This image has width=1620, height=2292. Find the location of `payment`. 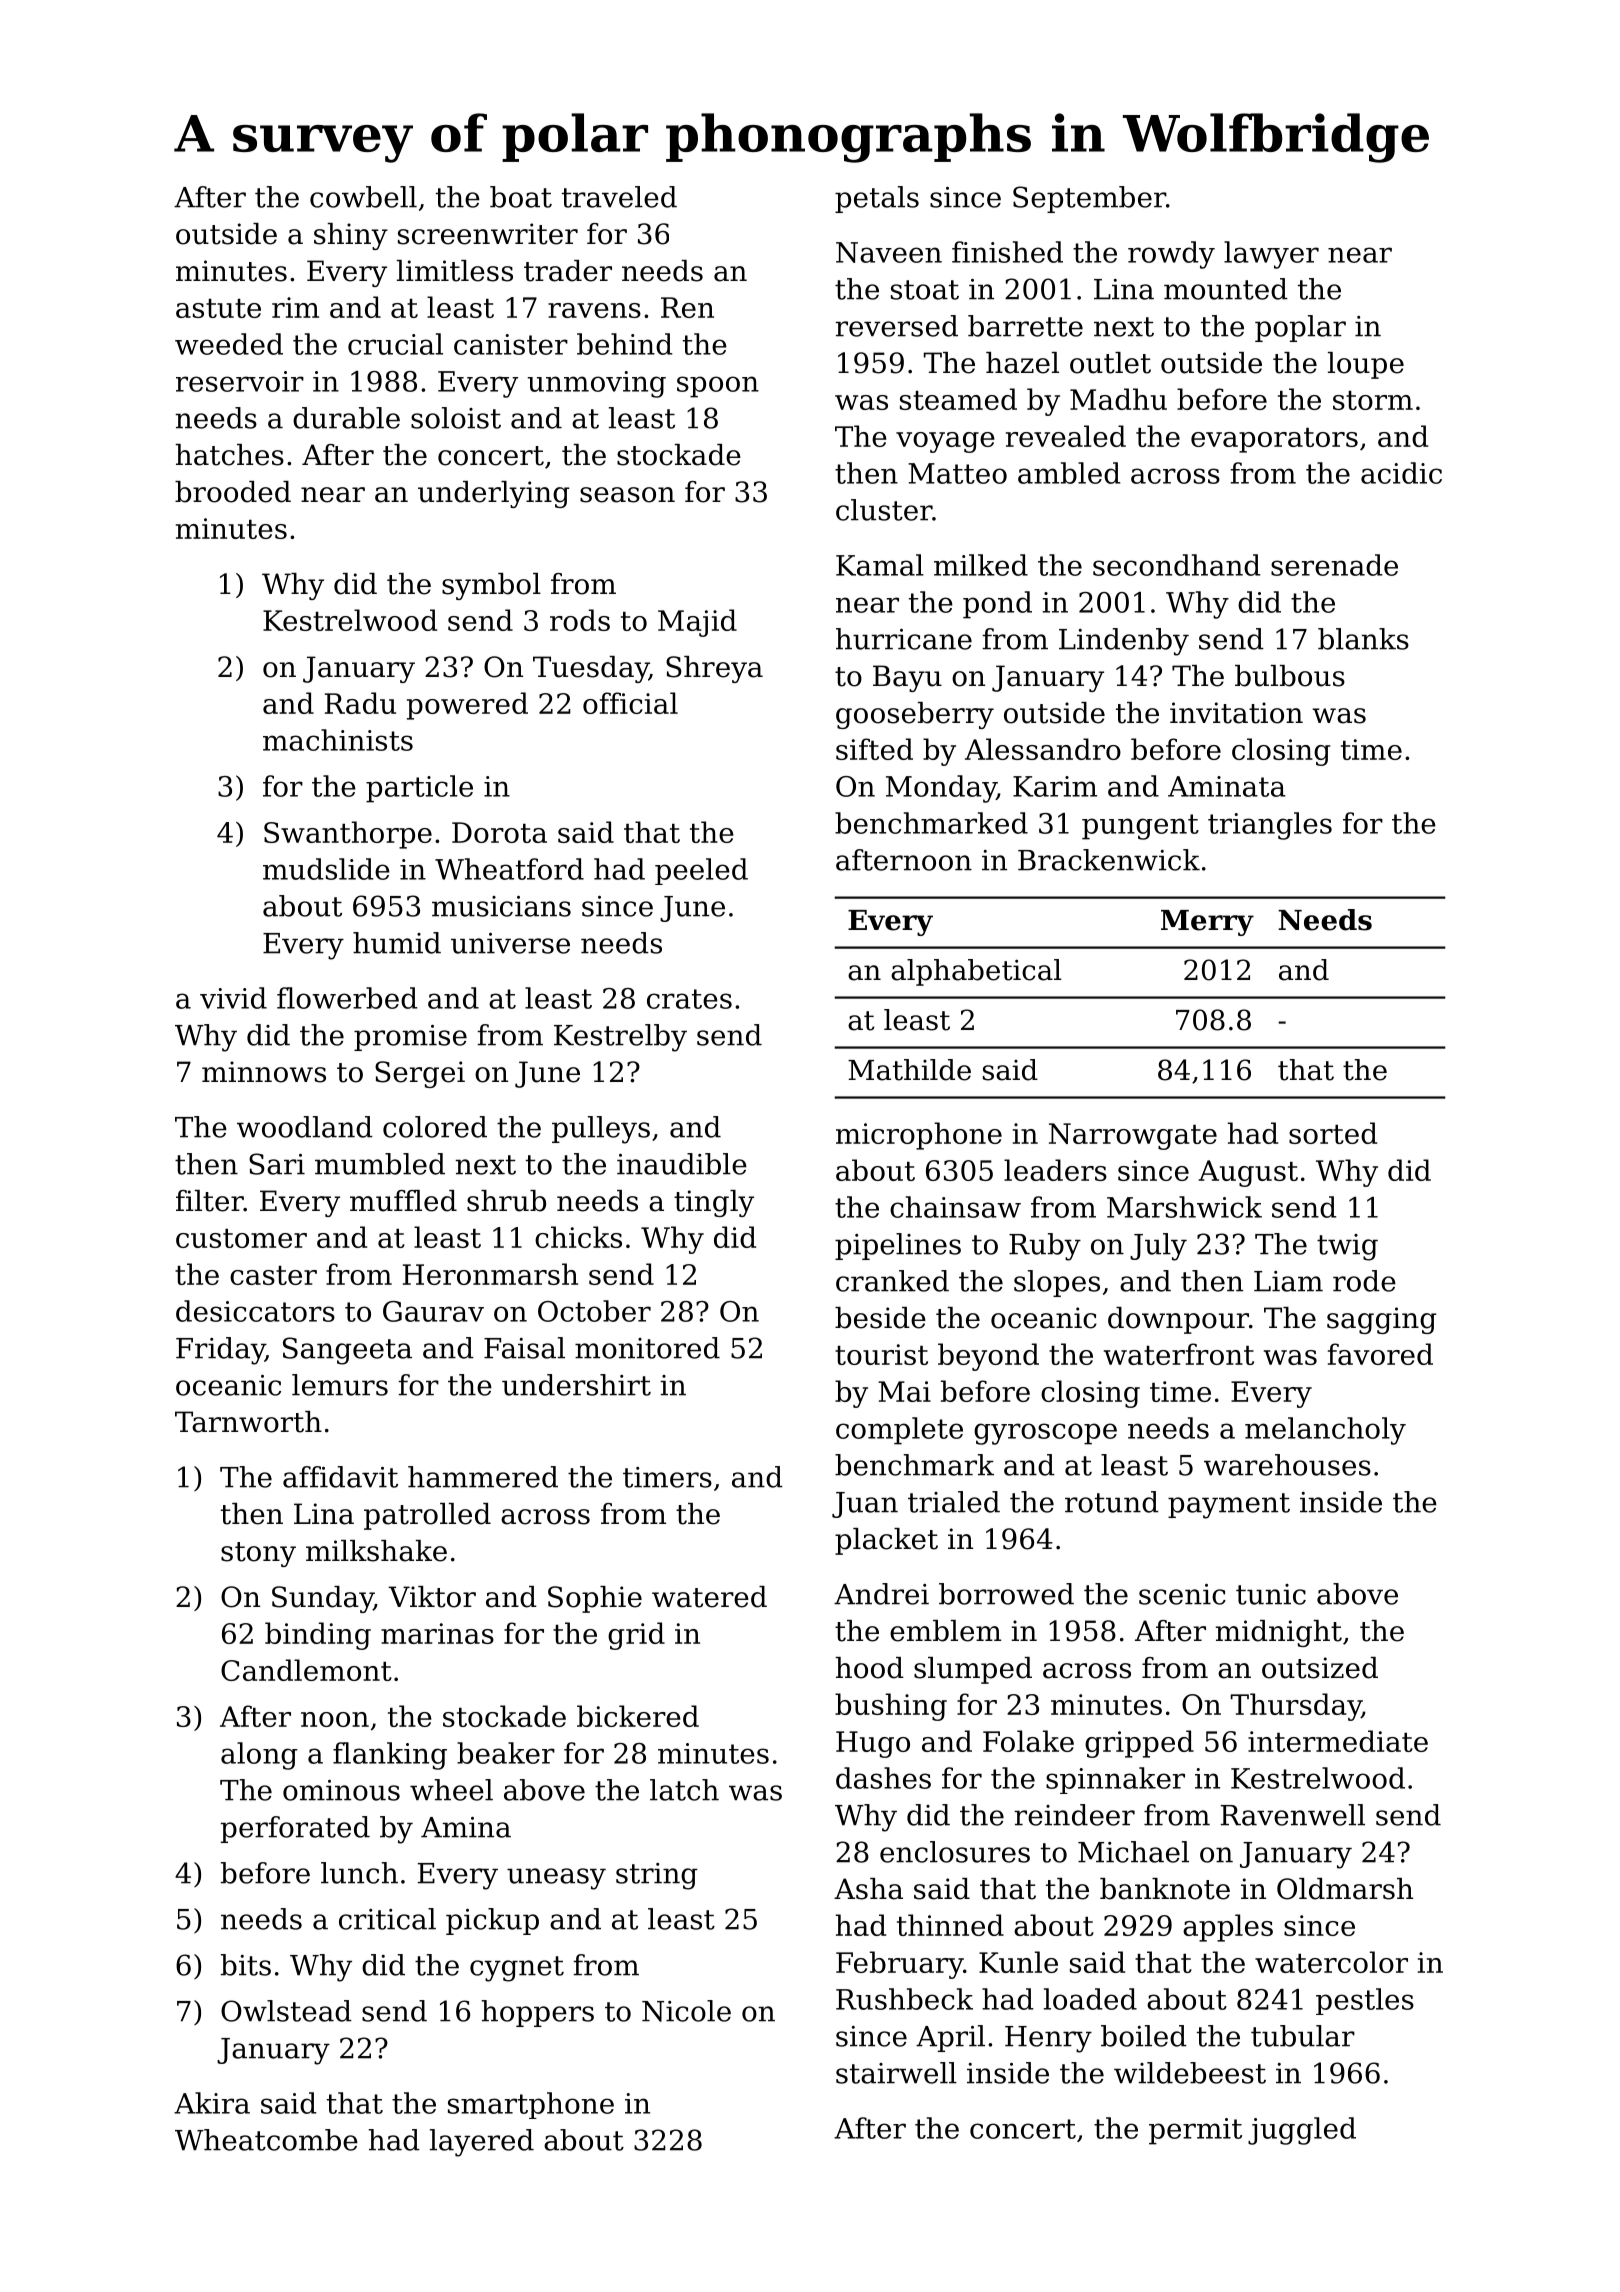

payment is located at coordinates (1229, 1506).
